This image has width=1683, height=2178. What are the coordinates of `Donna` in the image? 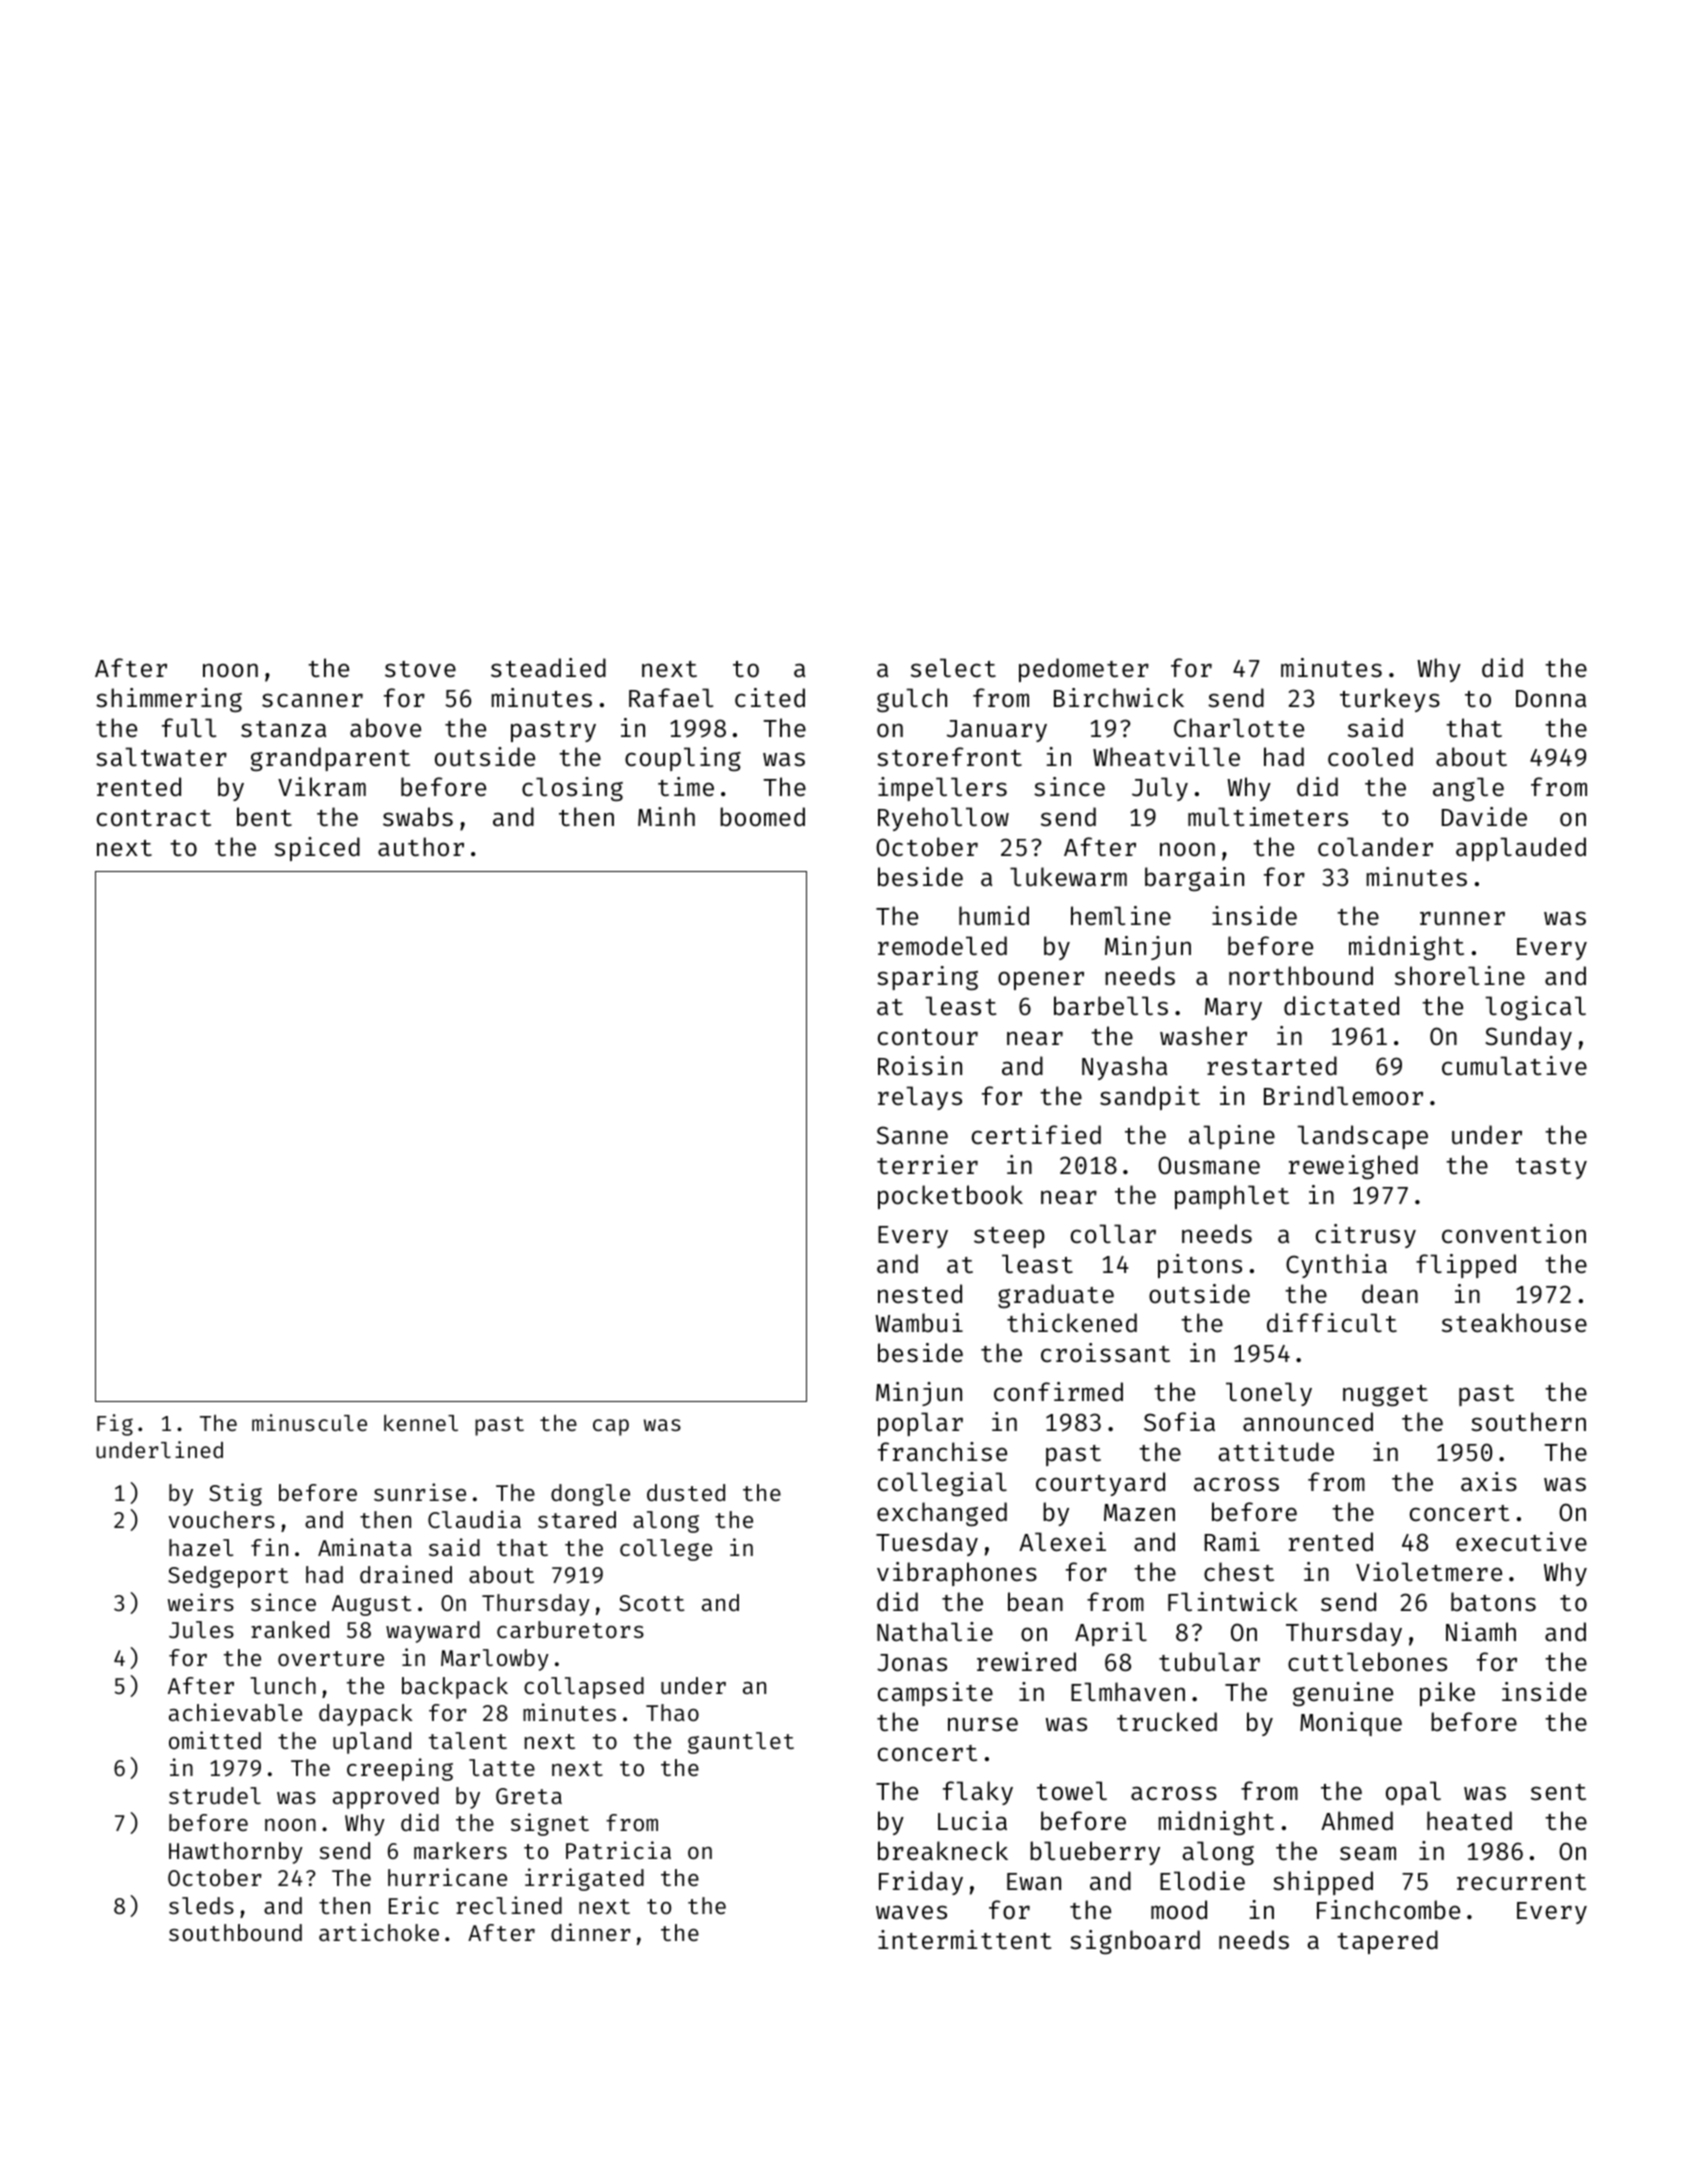 It's located at (1551, 699).
